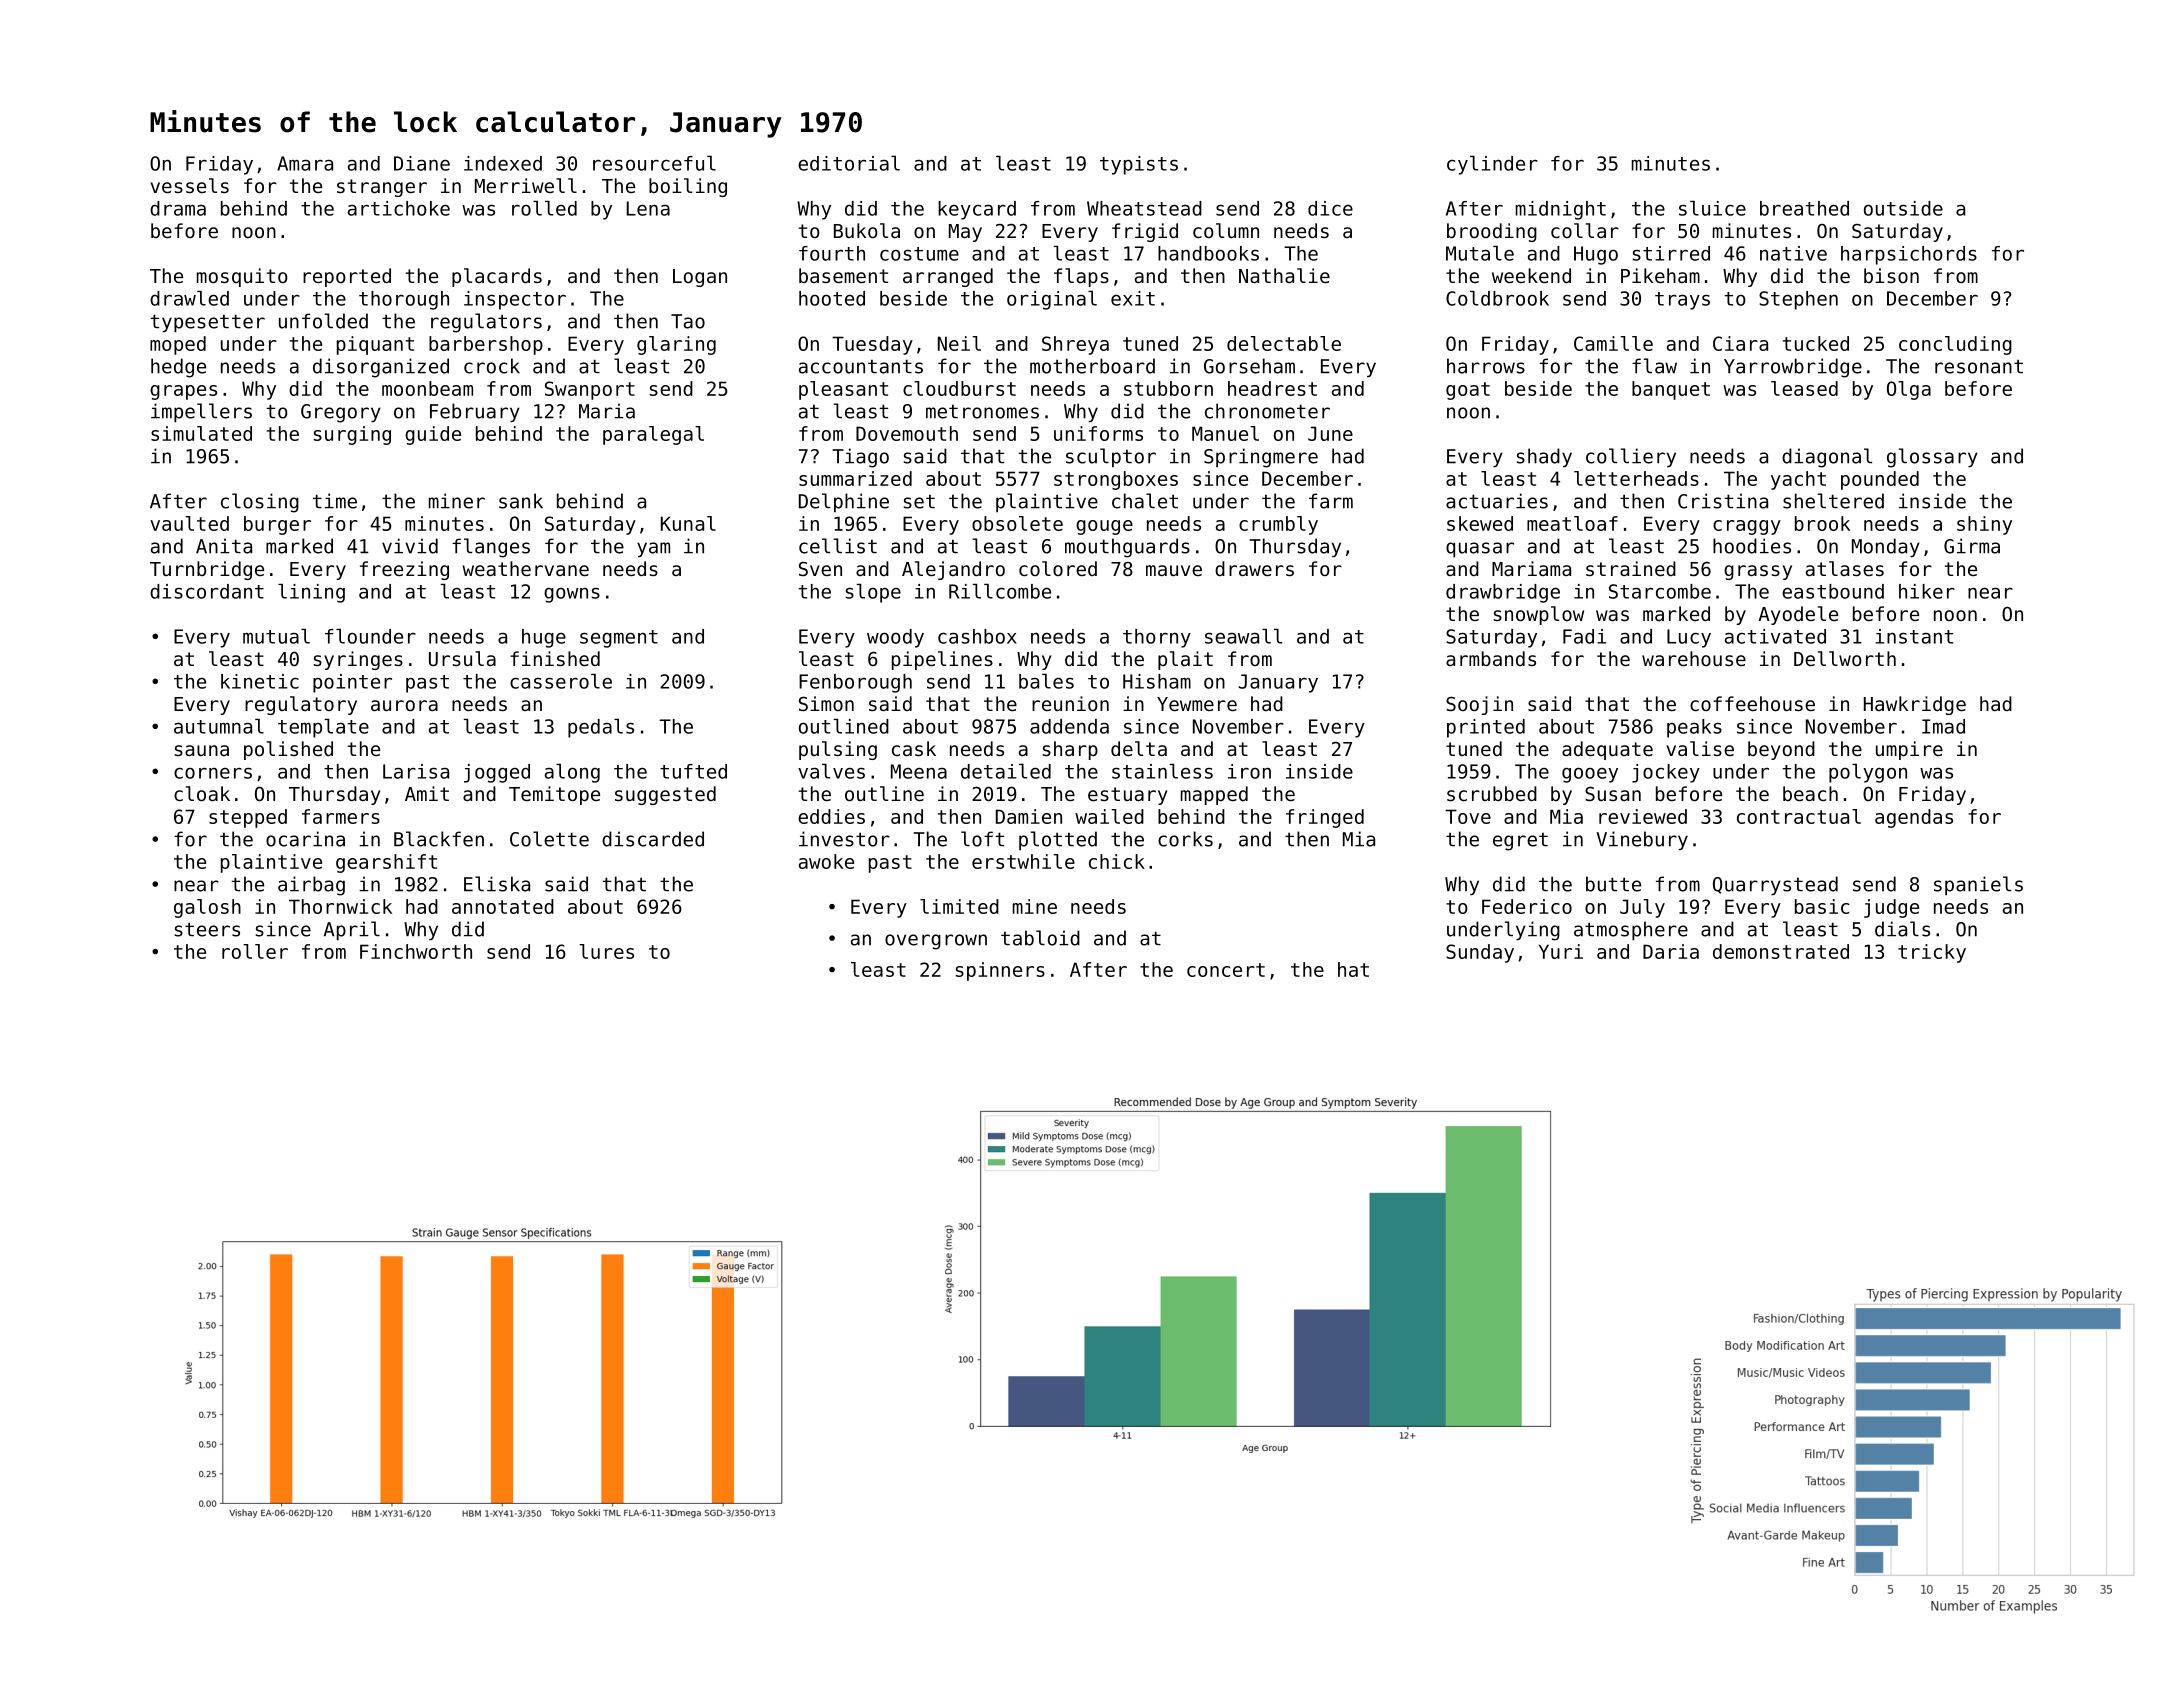 The width and height of the screenshot is (2178, 1683). What do you see at coordinates (959, 388) in the screenshot?
I see `cloudburst` at bounding box center [959, 388].
